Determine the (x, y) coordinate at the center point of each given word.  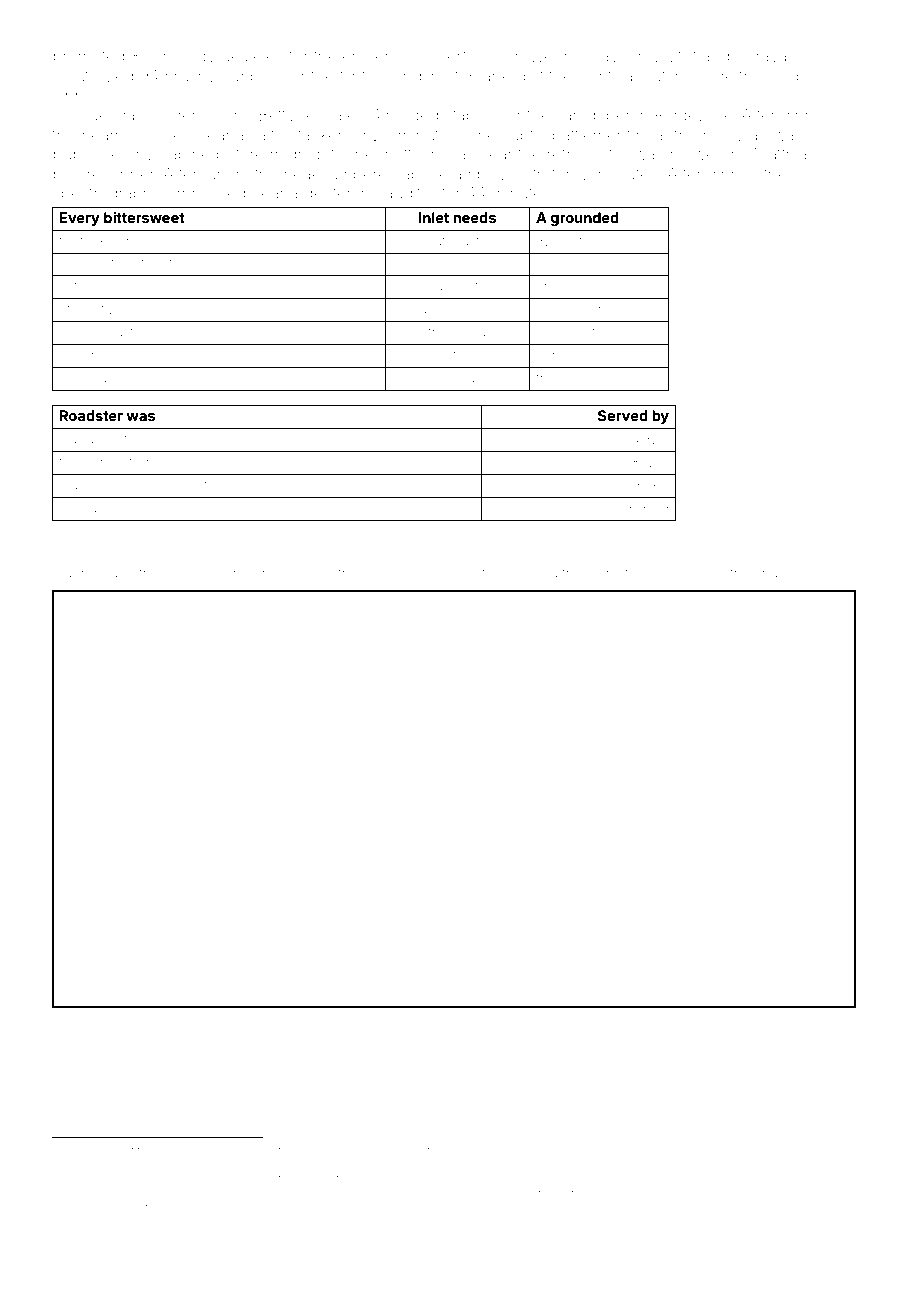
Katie (199, 1208)
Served (623, 415)
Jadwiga (263, 1209)
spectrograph (102, 195)
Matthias (785, 154)
